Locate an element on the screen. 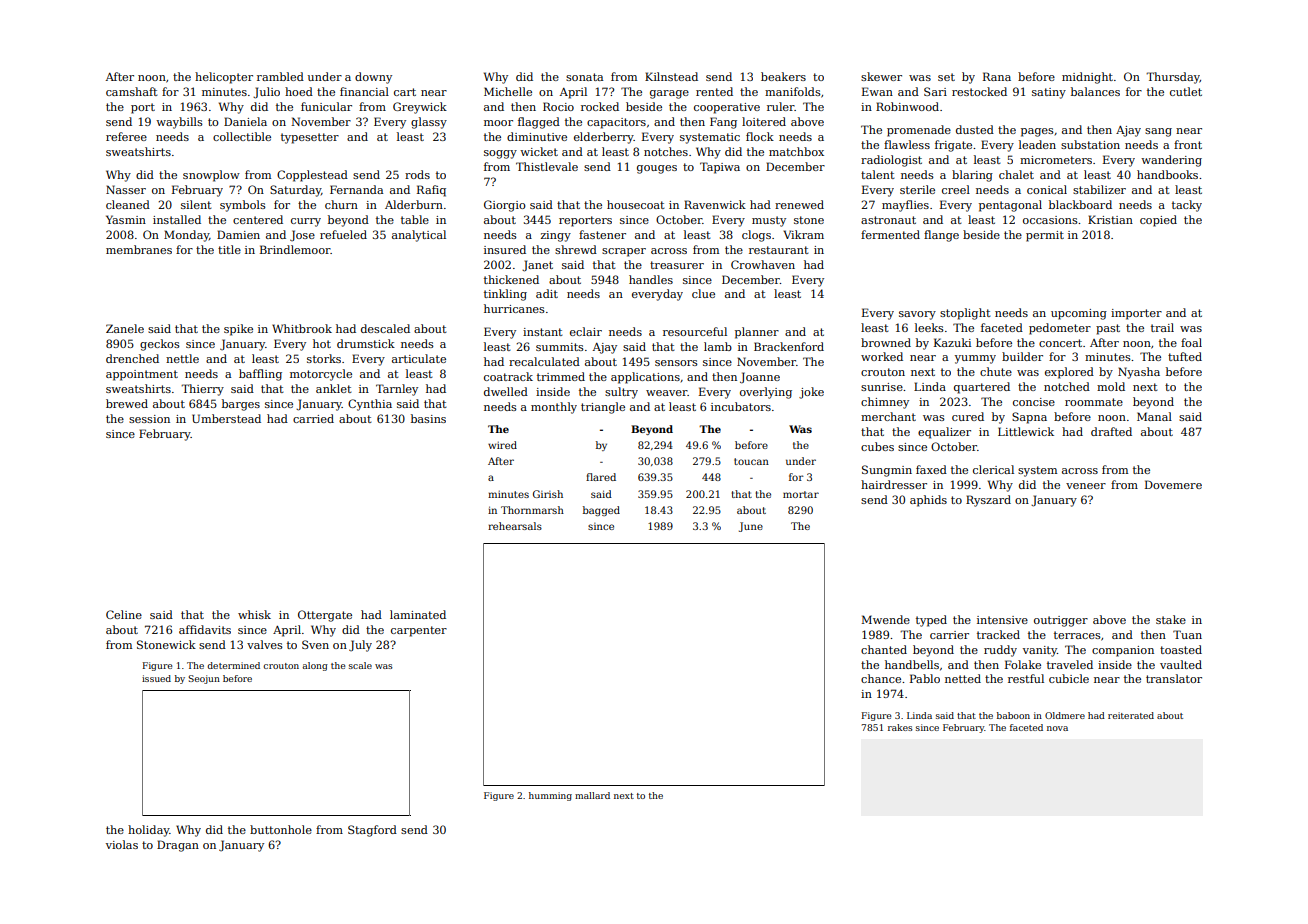 The width and height of the screenshot is (1308, 924). Manal is located at coordinates (1154, 416).
